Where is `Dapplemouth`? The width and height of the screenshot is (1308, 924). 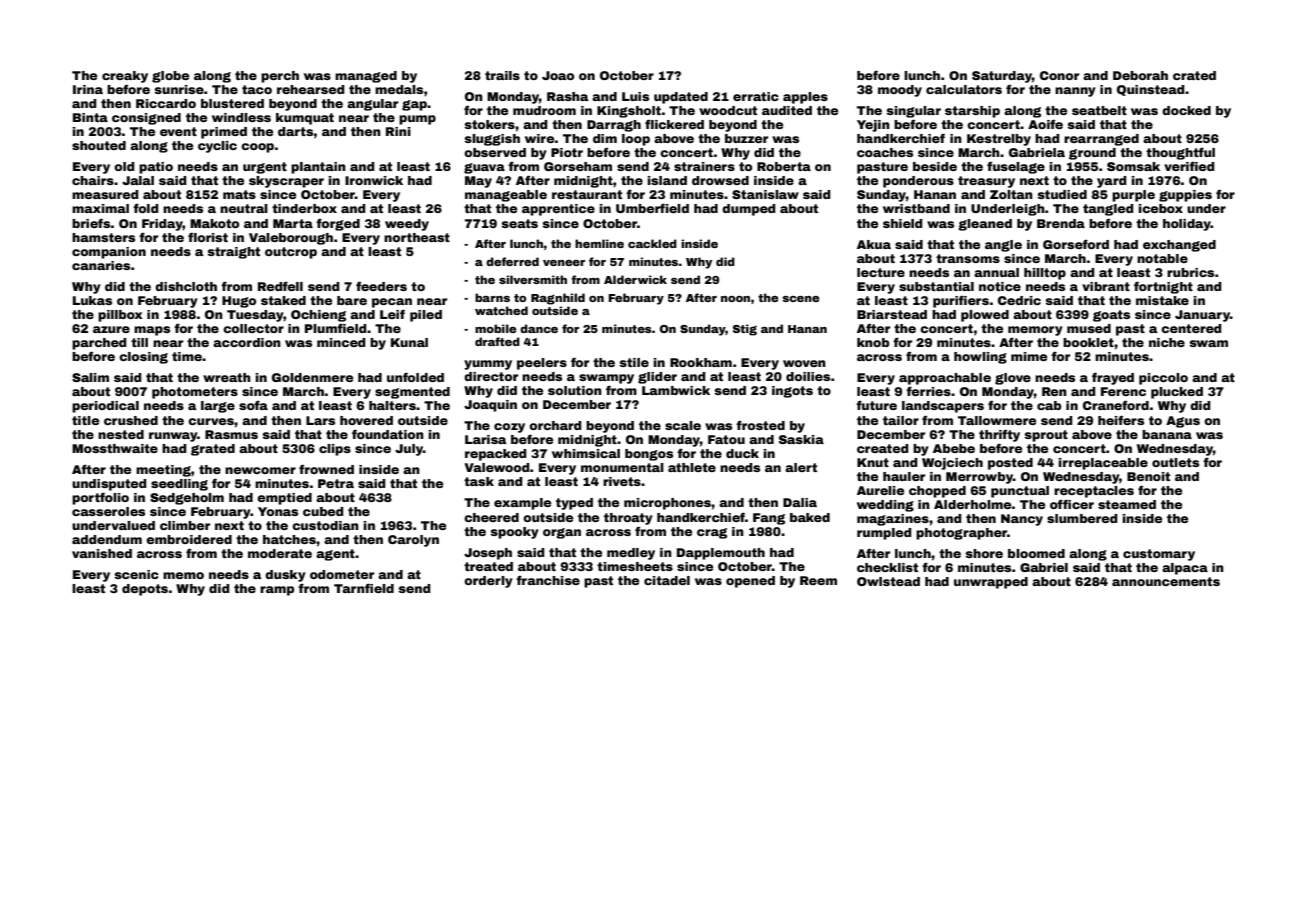
Dapplemouth is located at coordinates (721, 554).
